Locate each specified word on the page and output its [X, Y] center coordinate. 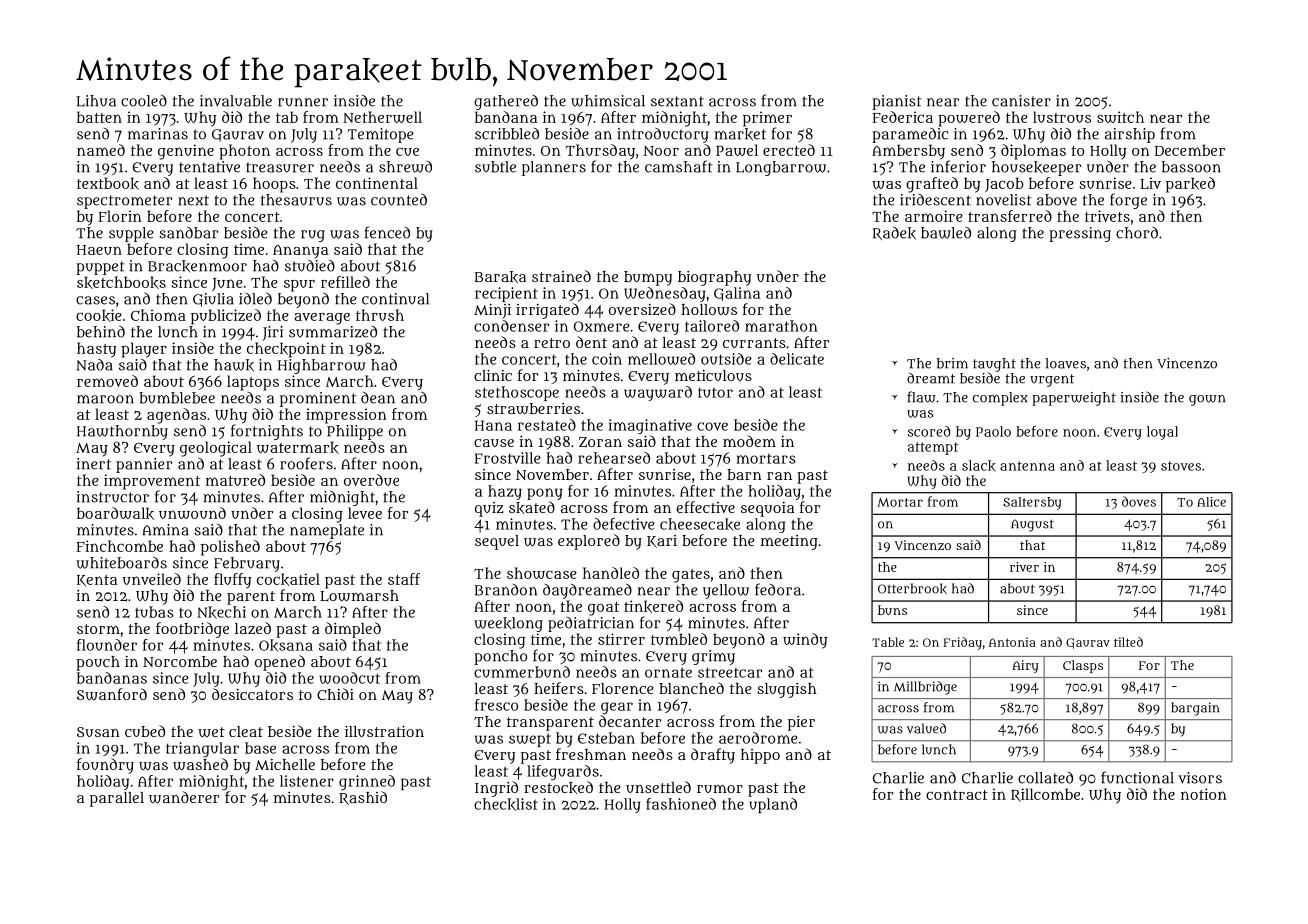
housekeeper [1036, 168]
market [740, 134]
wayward [658, 393]
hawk [234, 365]
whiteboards [121, 563]
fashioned [681, 804]
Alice [1211, 502]
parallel [117, 799]
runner [303, 102]
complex [1000, 399]
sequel [497, 542]
